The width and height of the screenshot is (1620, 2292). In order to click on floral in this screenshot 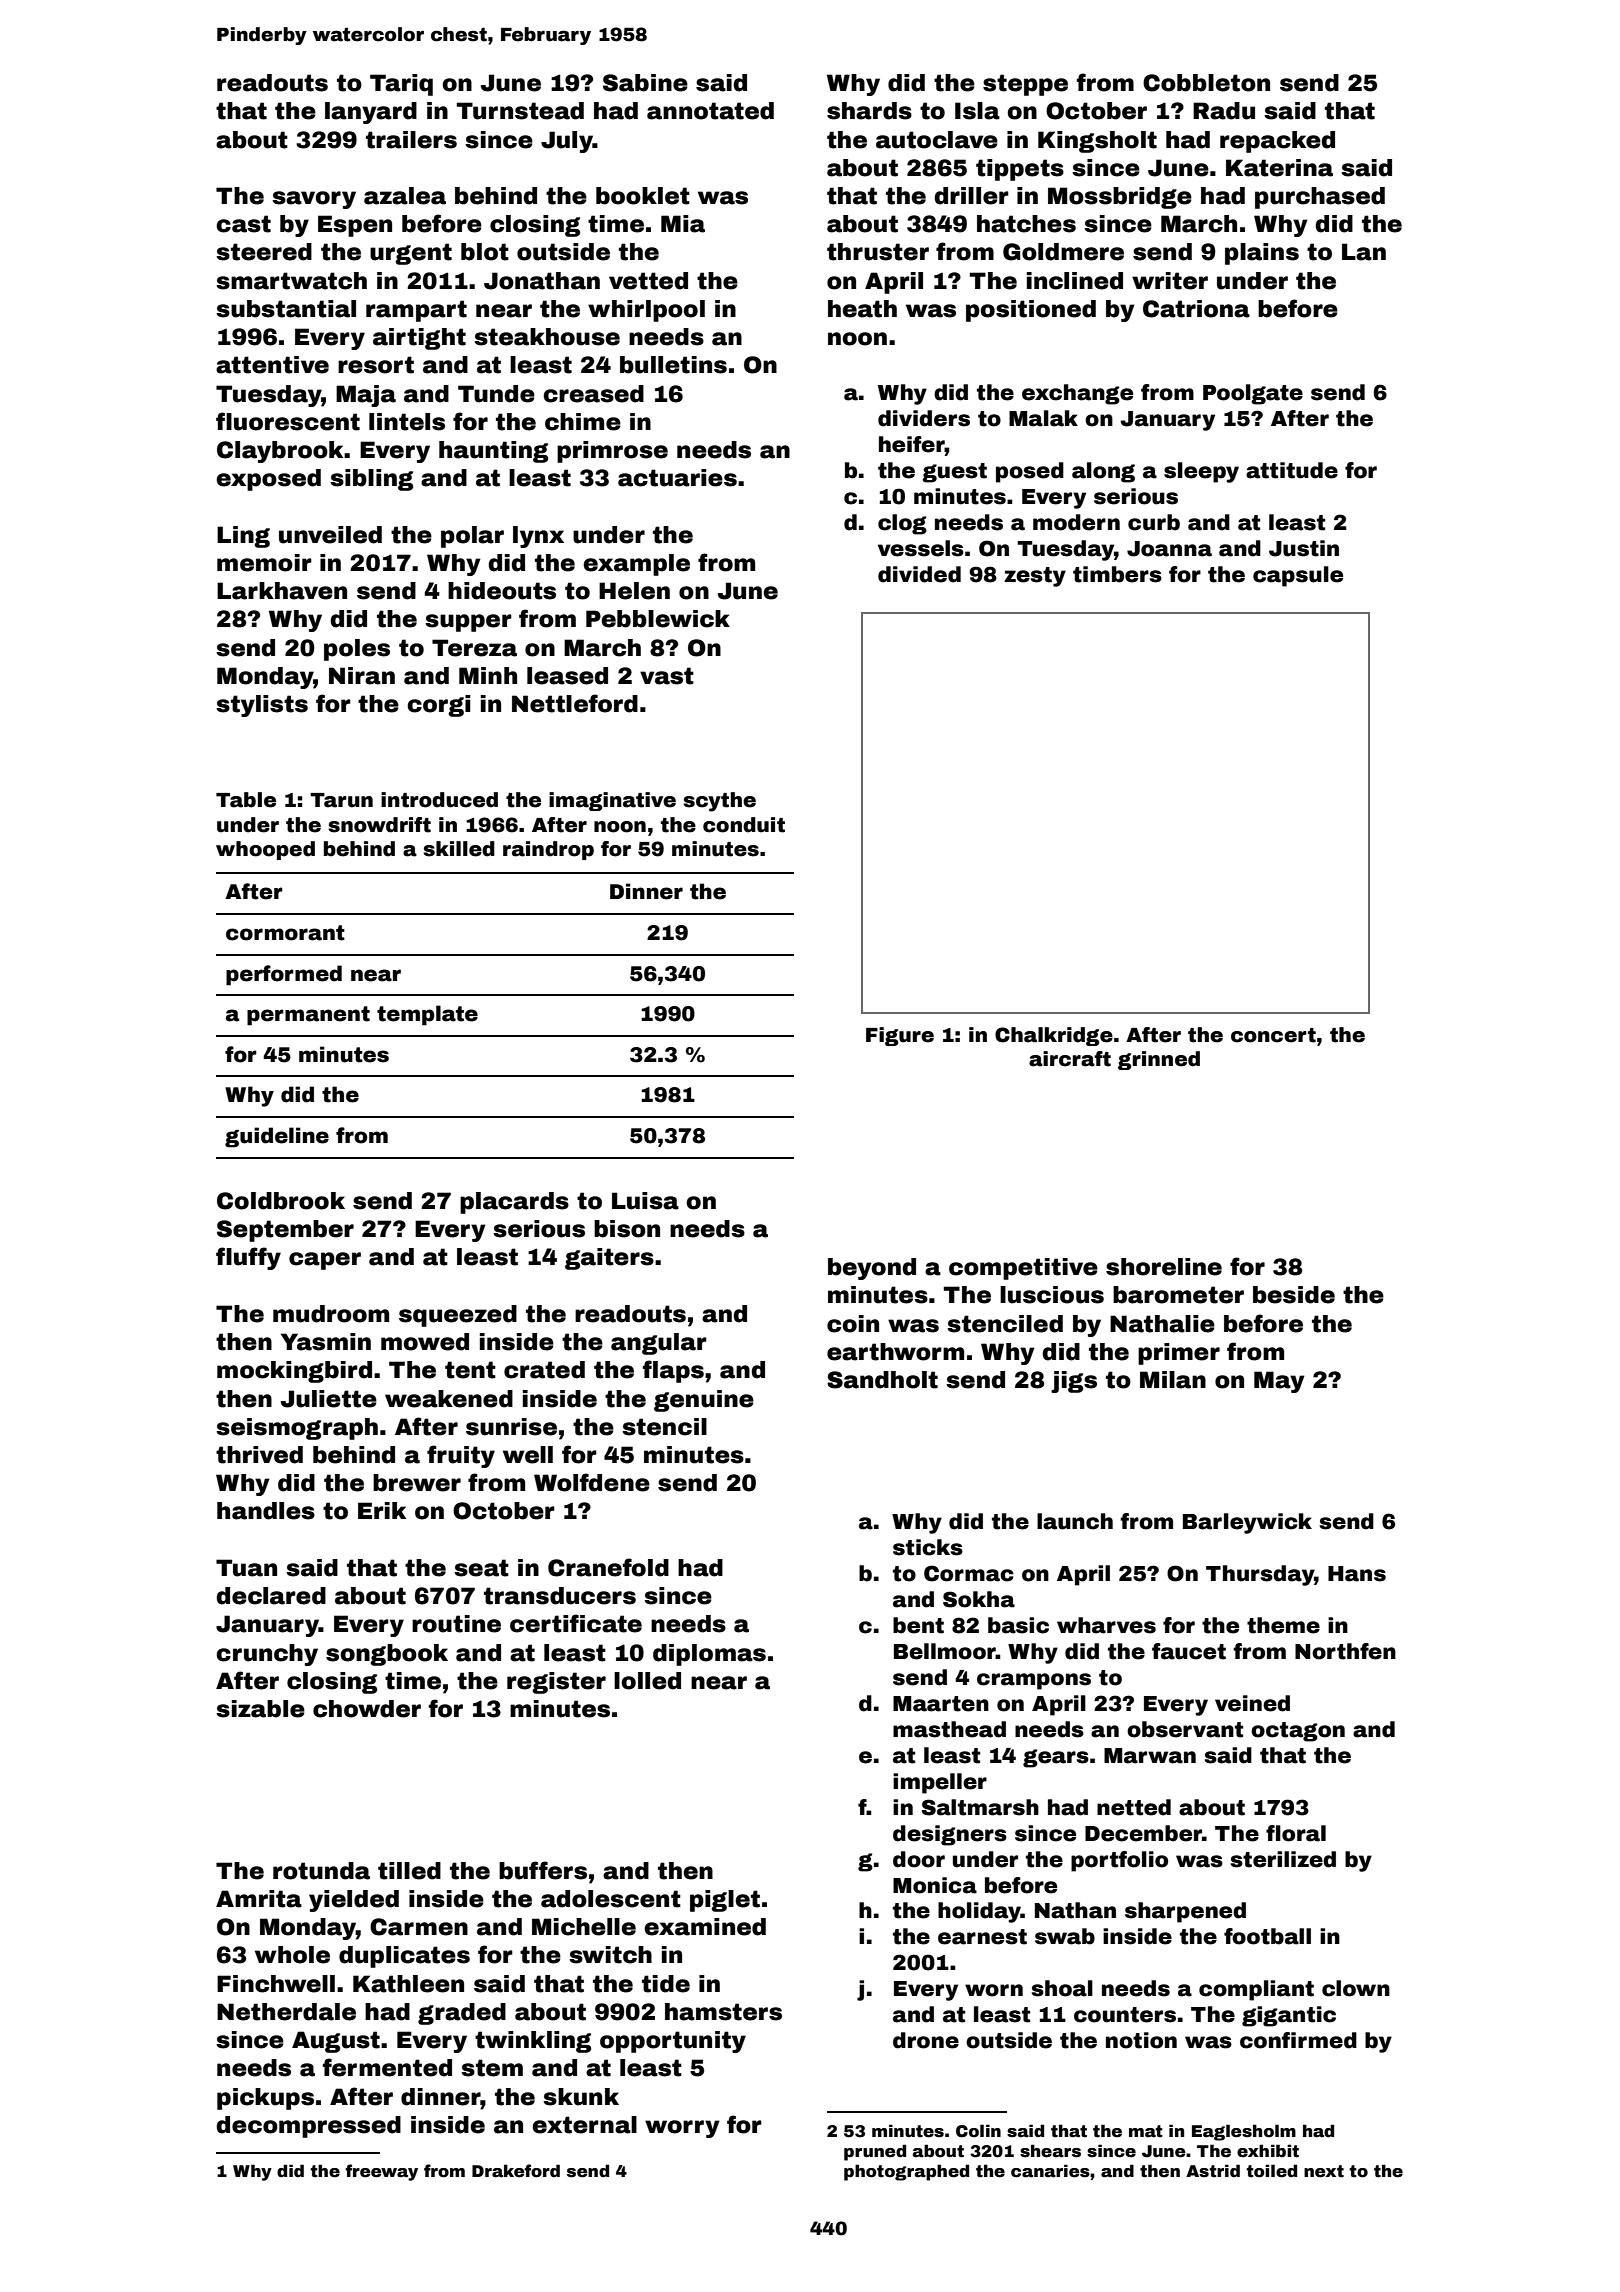, I will do `click(1296, 1833)`.
